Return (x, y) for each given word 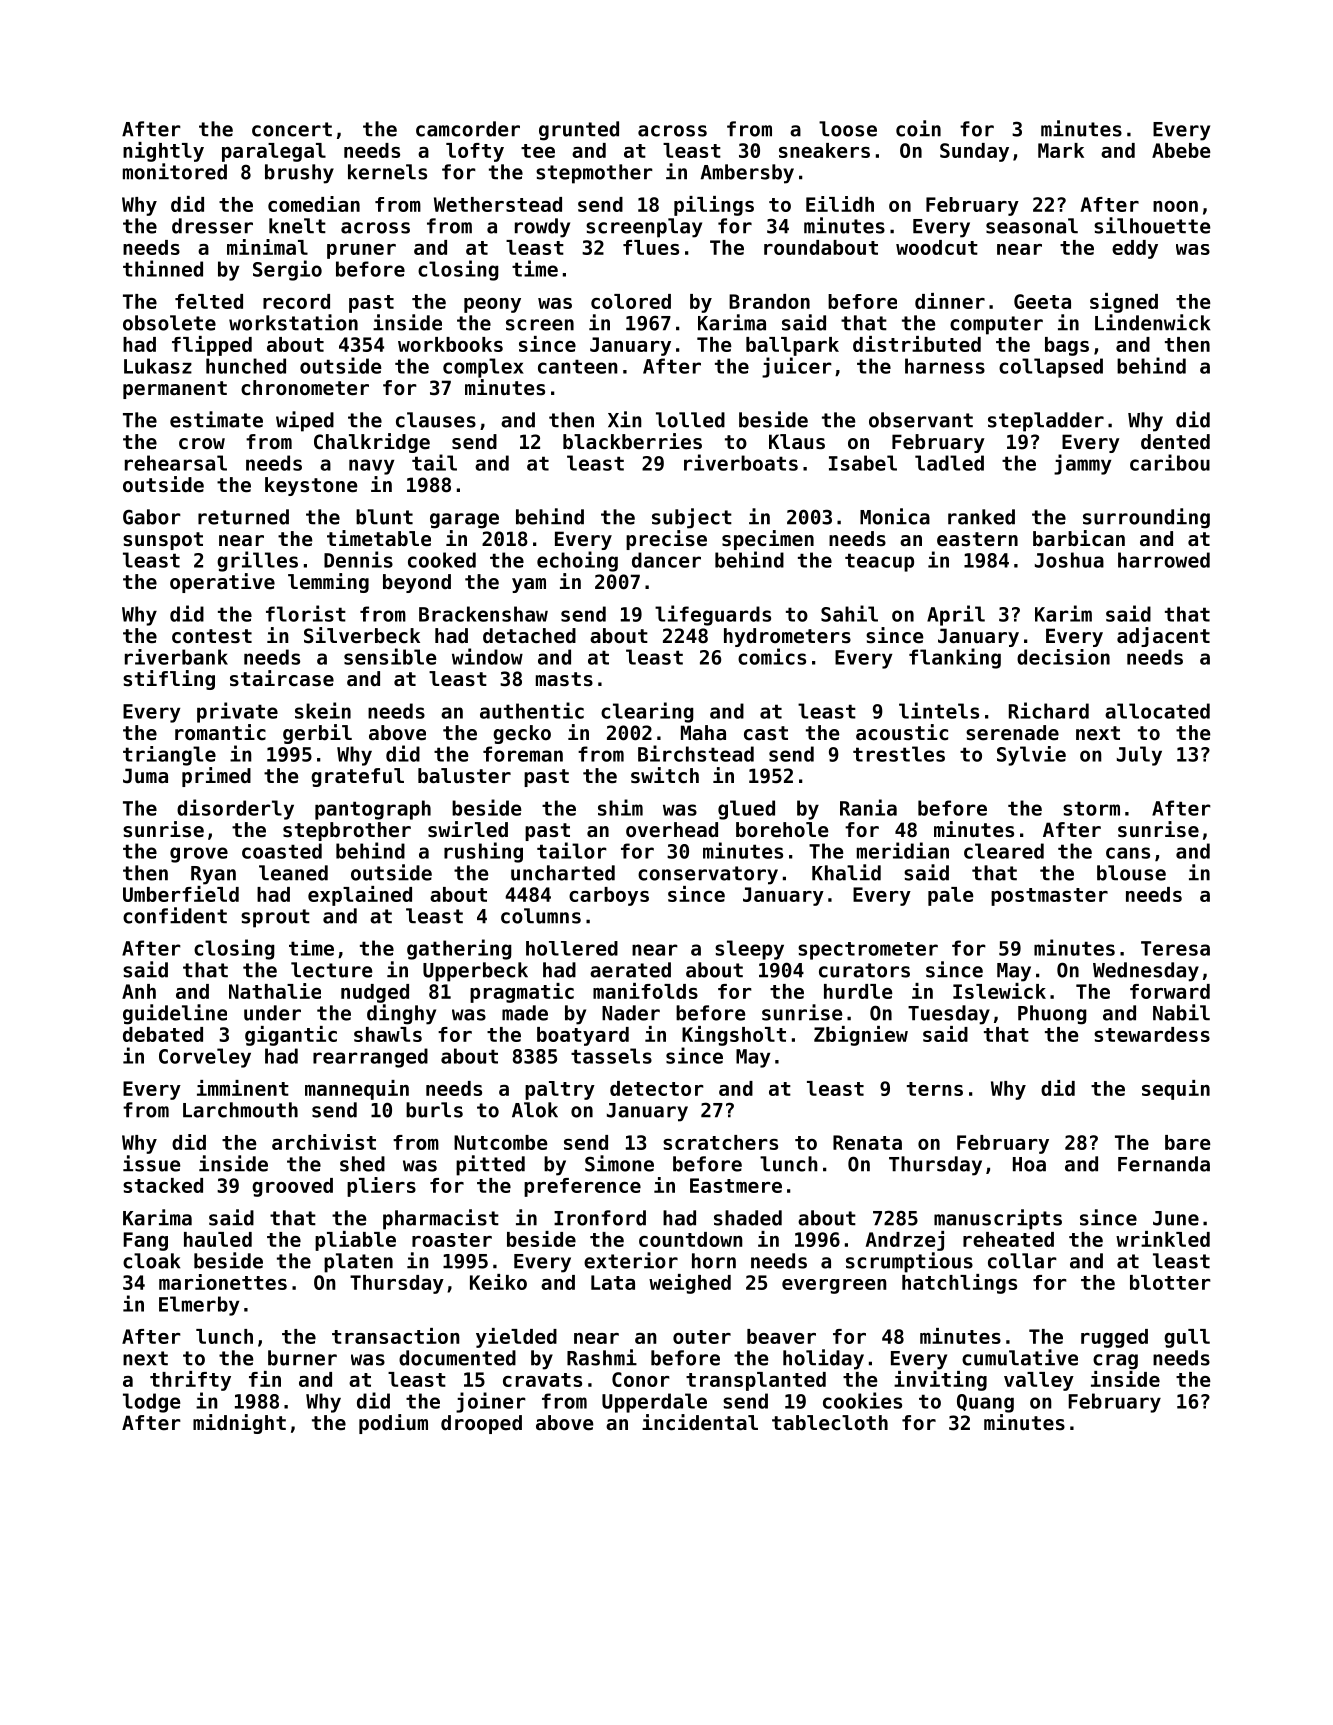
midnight (239, 1424)
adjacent (1163, 637)
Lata (613, 1282)
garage (464, 521)
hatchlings (959, 1284)
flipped (212, 346)
